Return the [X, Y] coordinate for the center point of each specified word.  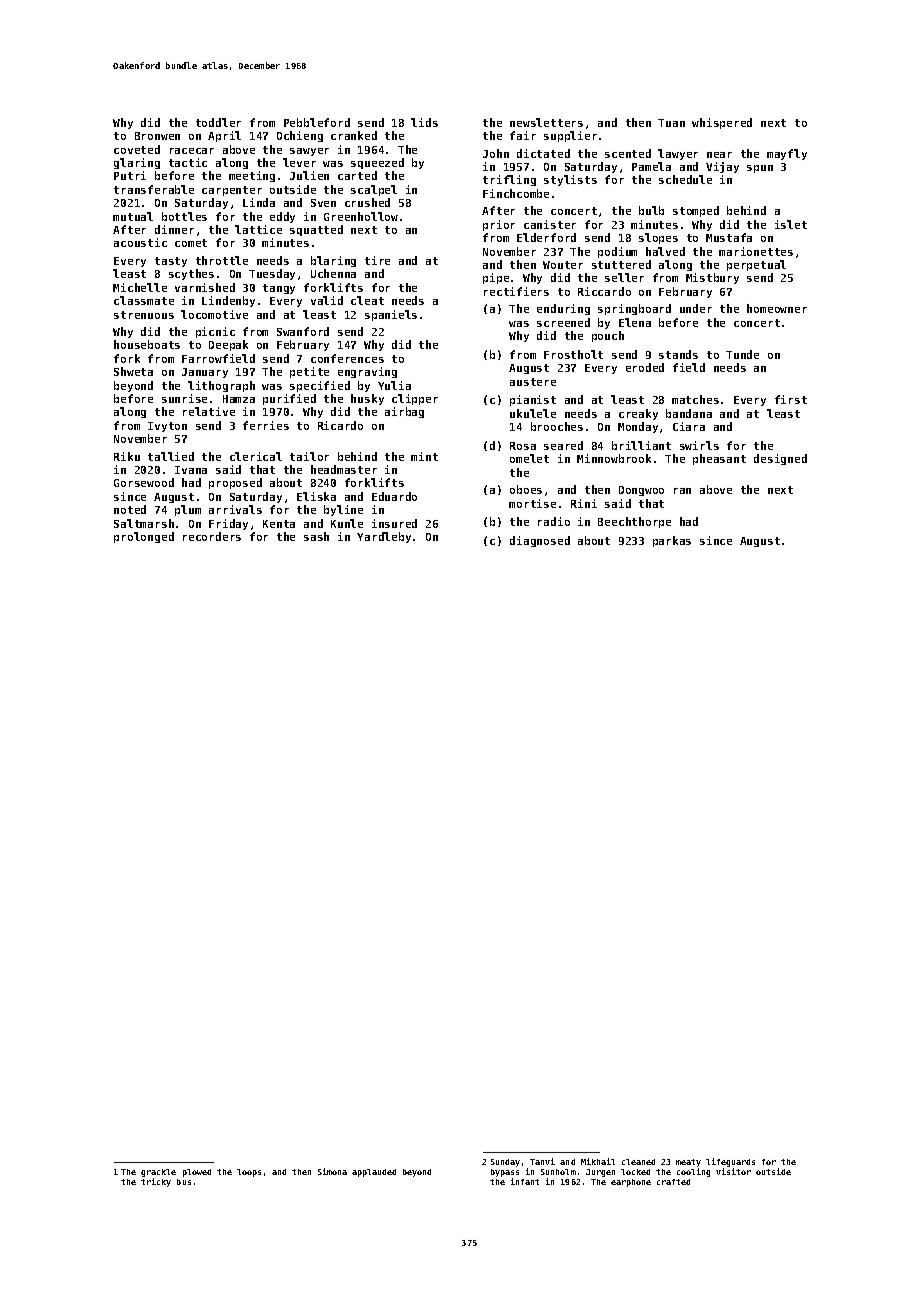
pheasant [719, 459]
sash [316, 536]
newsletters [546, 122]
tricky [156, 1182]
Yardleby [384, 537]
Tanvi [542, 1161]
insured [394, 523]
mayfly [787, 154]
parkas [672, 541]
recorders [212, 536]
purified [289, 399]
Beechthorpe [634, 522]
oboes [526, 489]
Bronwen [157, 136]
